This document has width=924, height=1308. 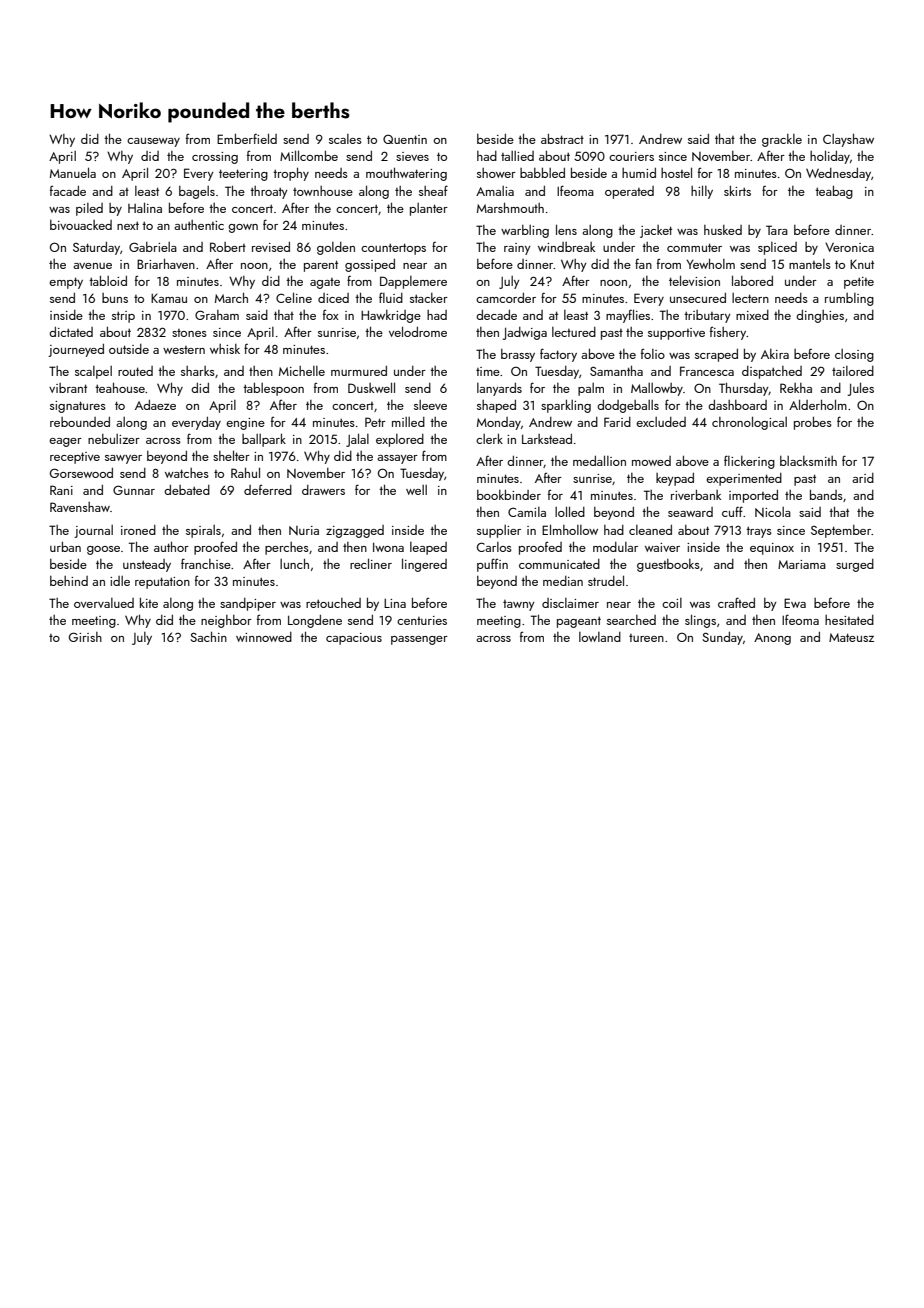 What do you see at coordinates (76, 350) in the document?
I see `journeyed` at bounding box center [76, 350].
